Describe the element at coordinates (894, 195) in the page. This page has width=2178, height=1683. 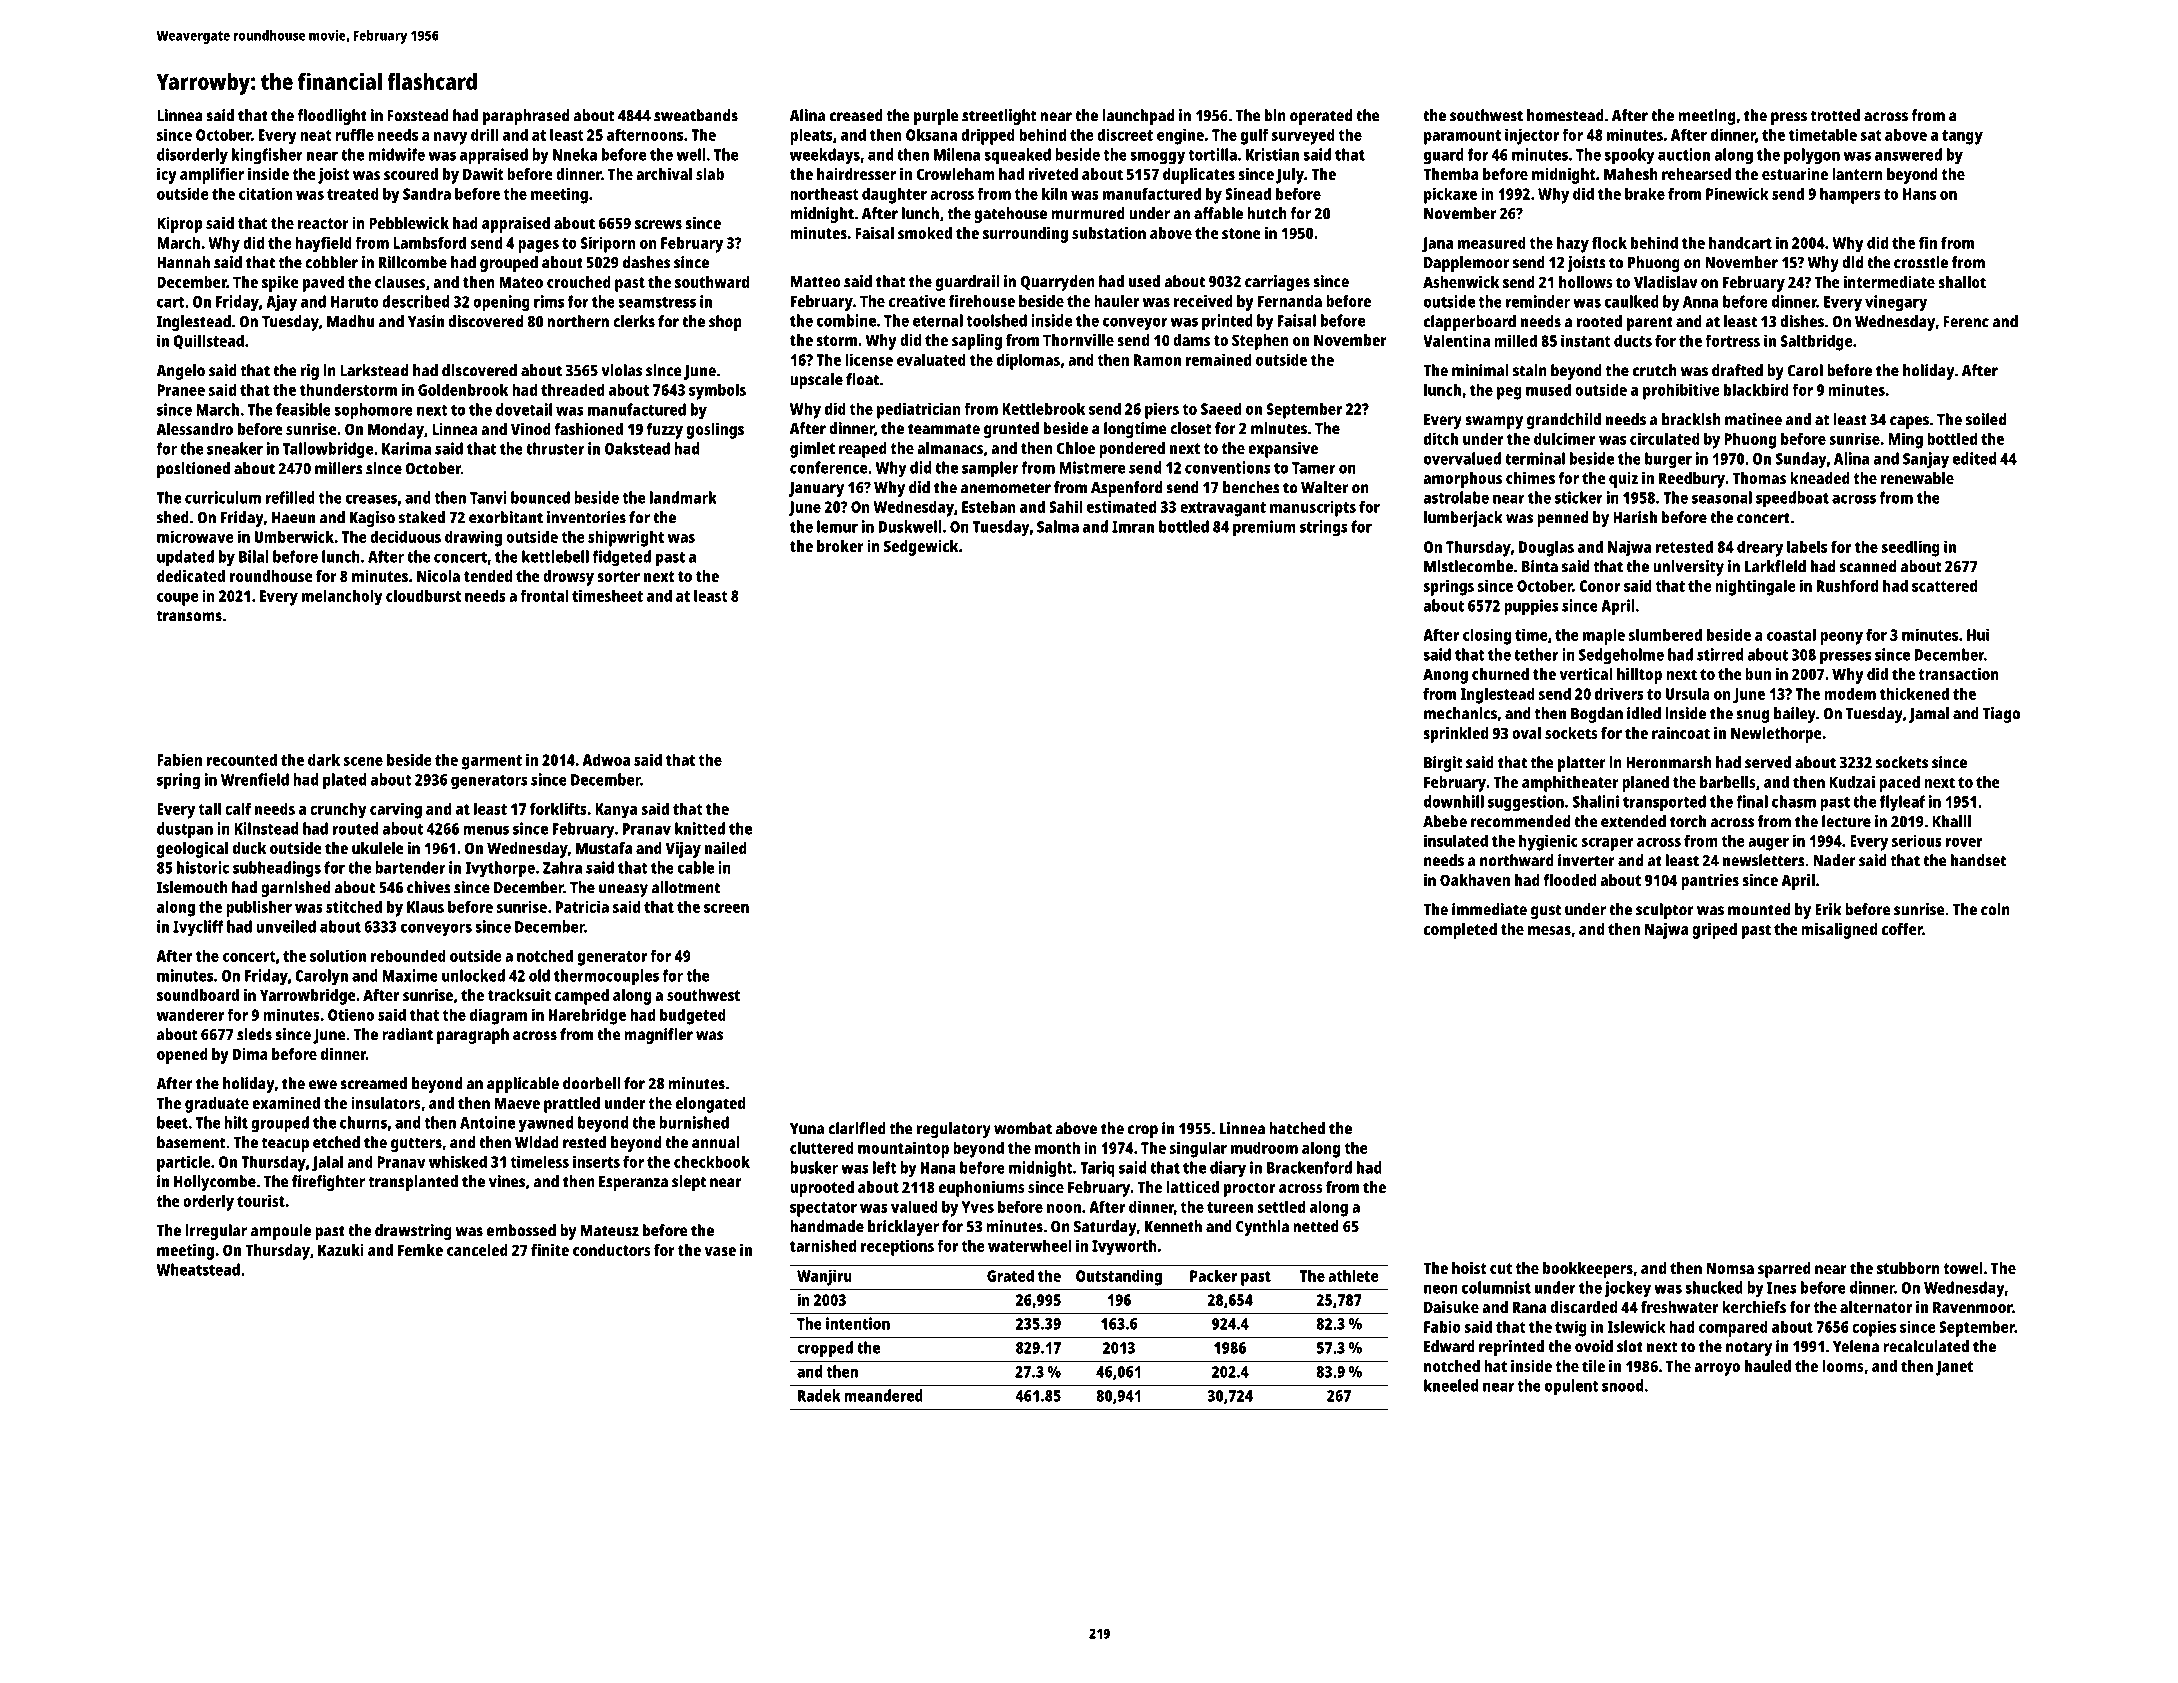
I see `daughter` at that location.
